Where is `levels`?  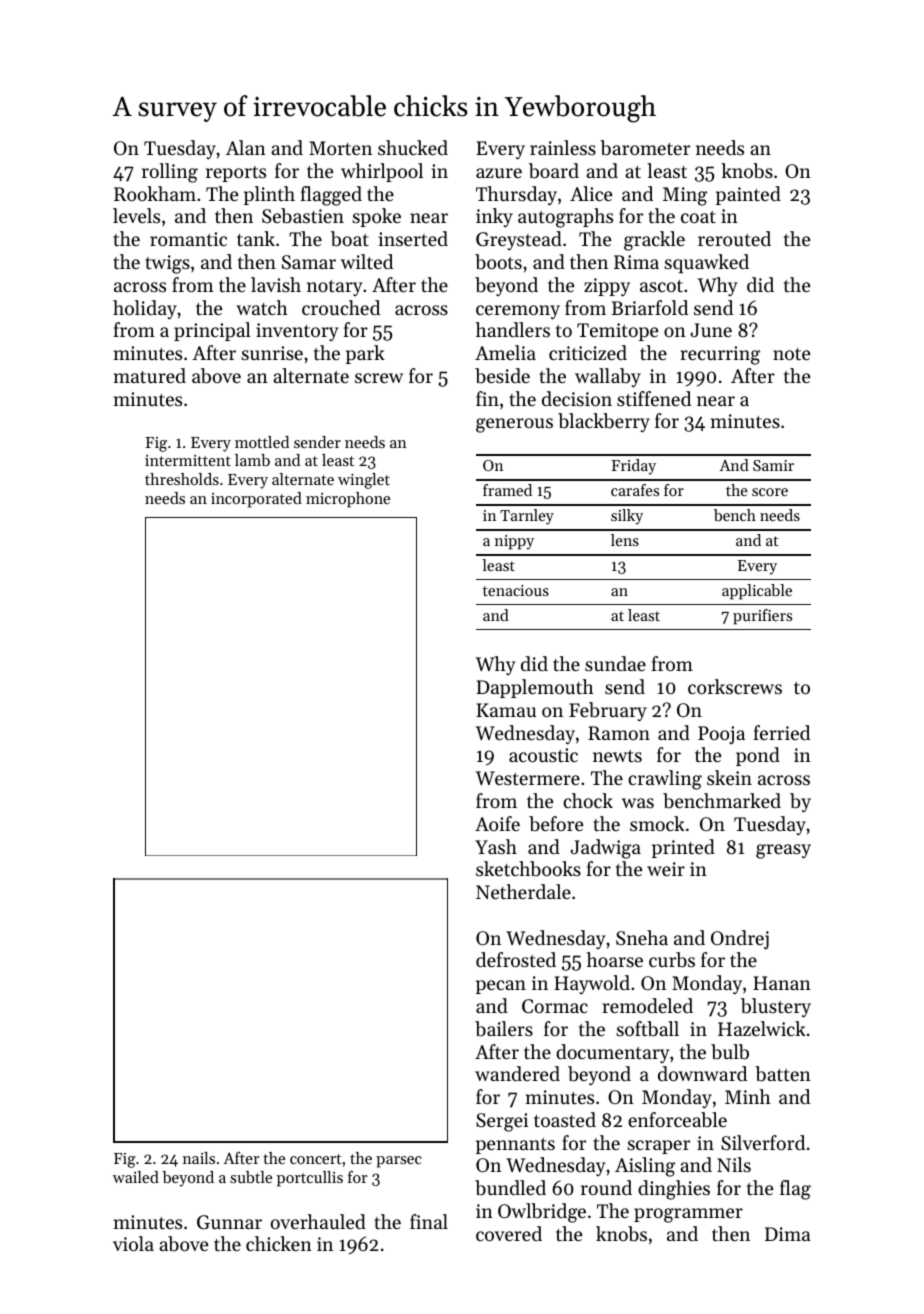
levels is located at coordinates (136, 215).
